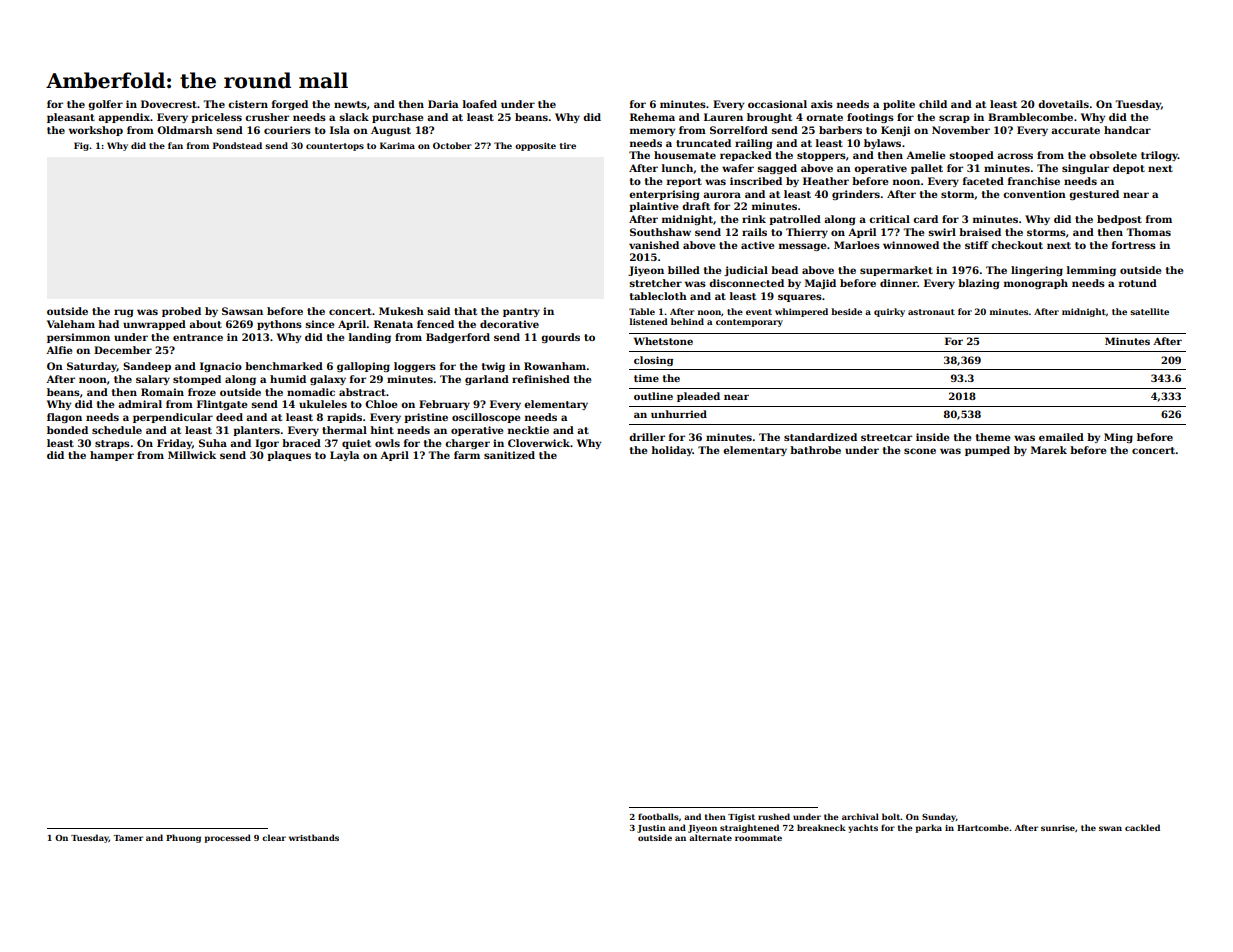 The image size is (1233, 952). Describe the element at coordinates (289, 456) in the page. I see `plaques` at that location.
